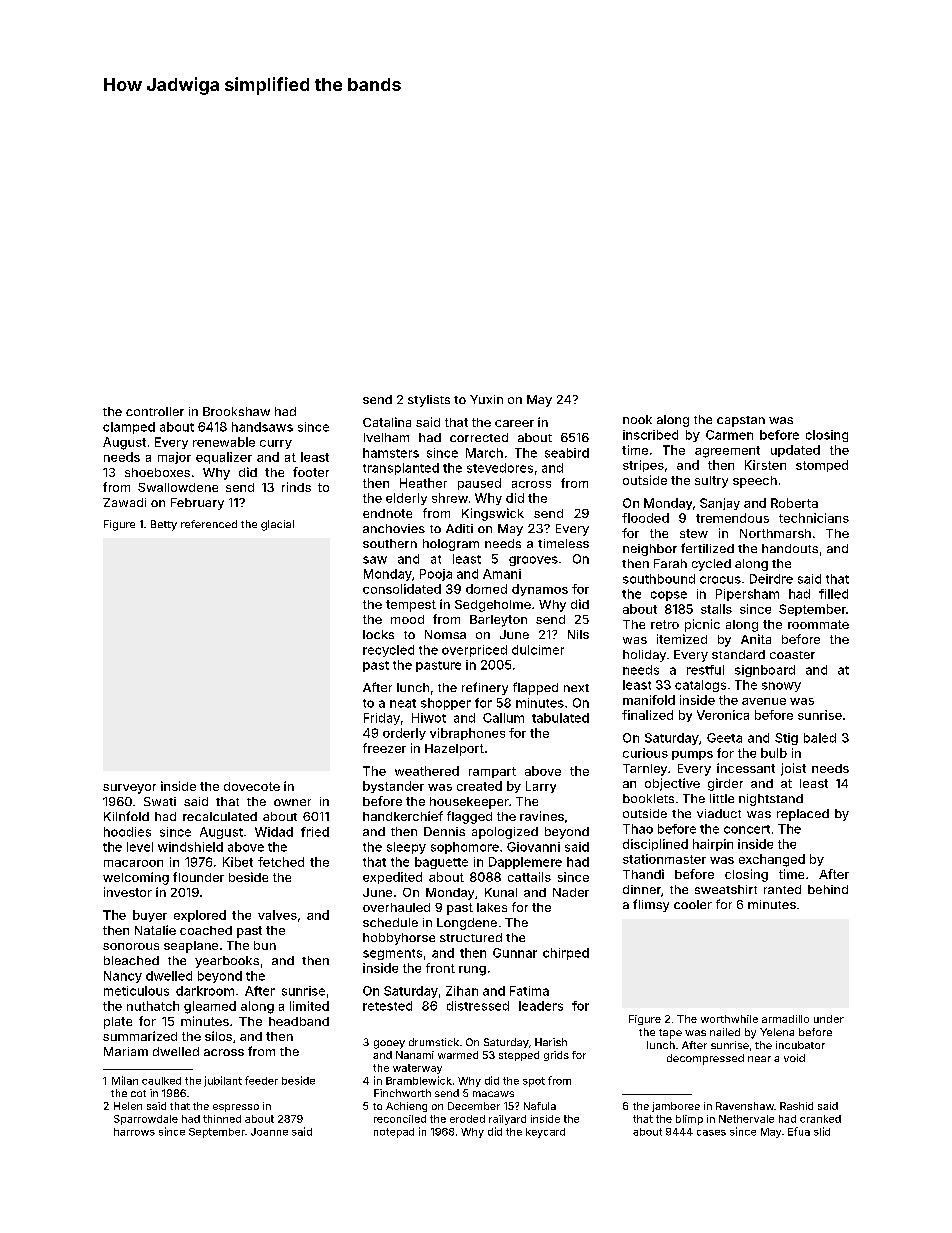 The width and height of the screenshot is (952, 1233). I want to click on sultry, so click(711, 482).
